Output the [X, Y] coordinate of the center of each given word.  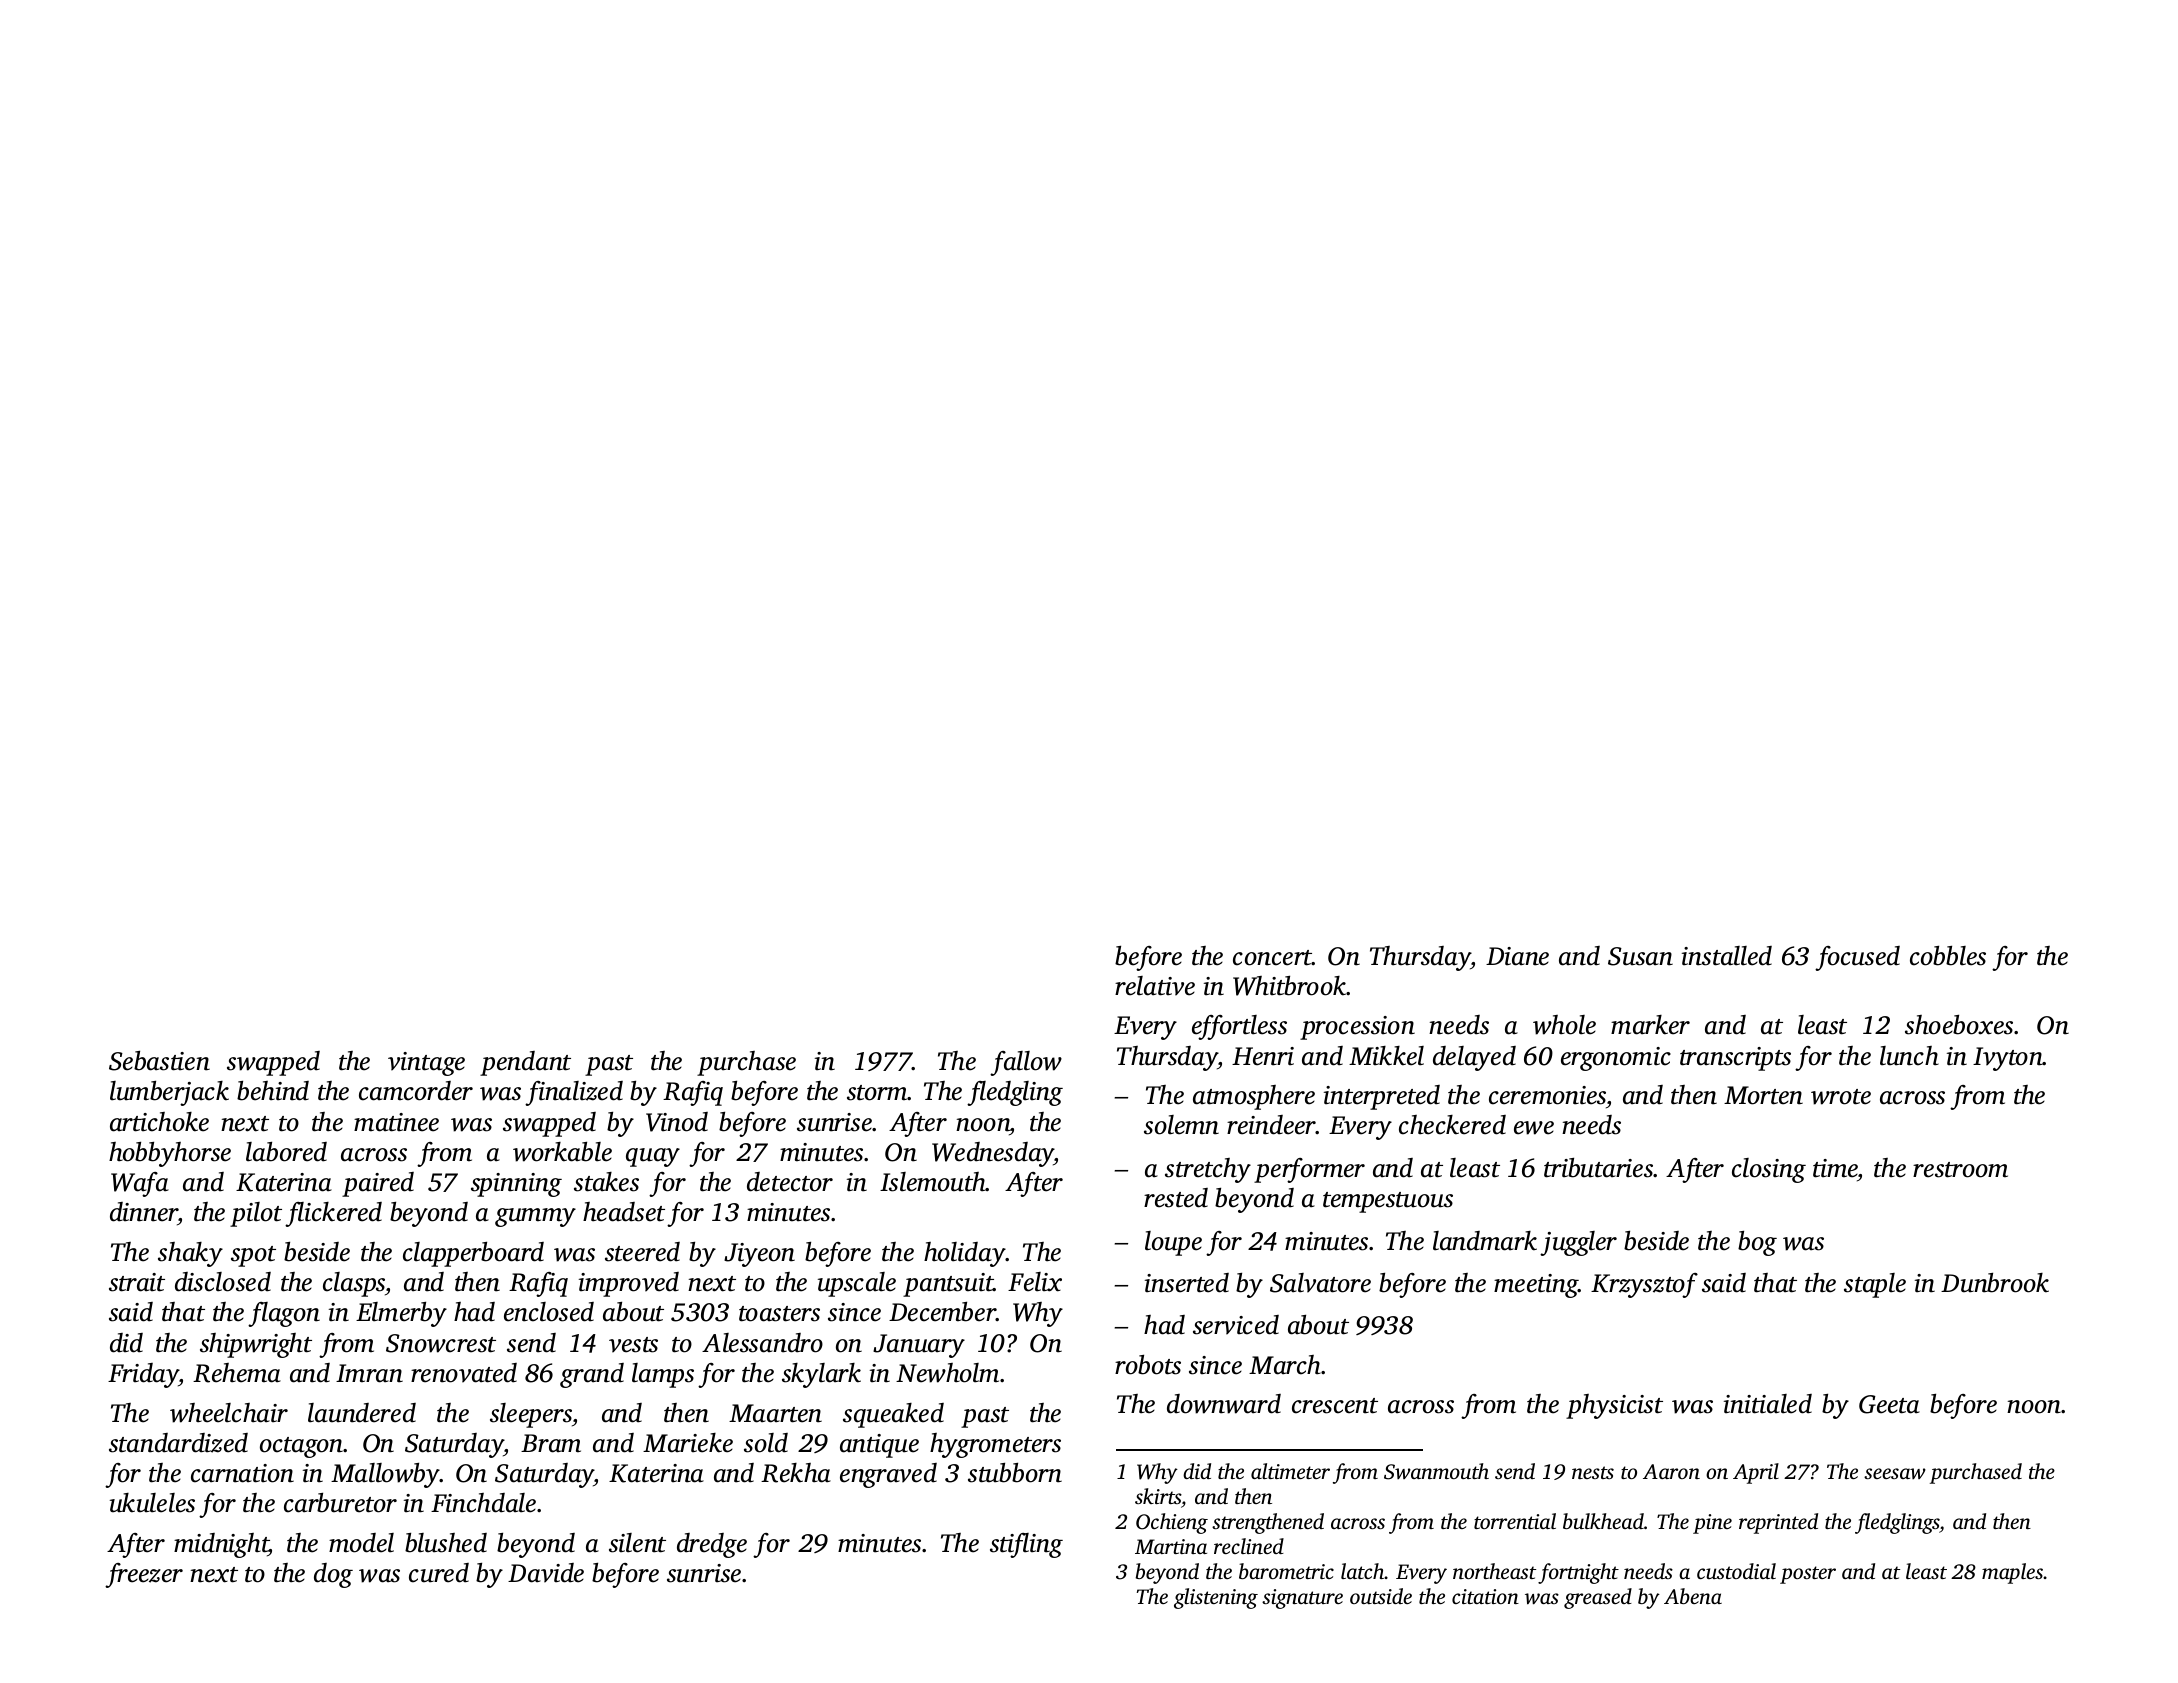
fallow [1026, 1063]
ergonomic [1616, 1059]
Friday [143, 1375]
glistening [1216, 1598]
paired [378, 1184]
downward [1224, 1404]
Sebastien [159, 1061]
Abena [1693, 1596]
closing [1769, 1170]
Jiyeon [759, 1255]
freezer [144, 1575]
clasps [354, 1284]
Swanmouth [1436, 1471]
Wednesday [993, 1154]
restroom [1960, 1170]
